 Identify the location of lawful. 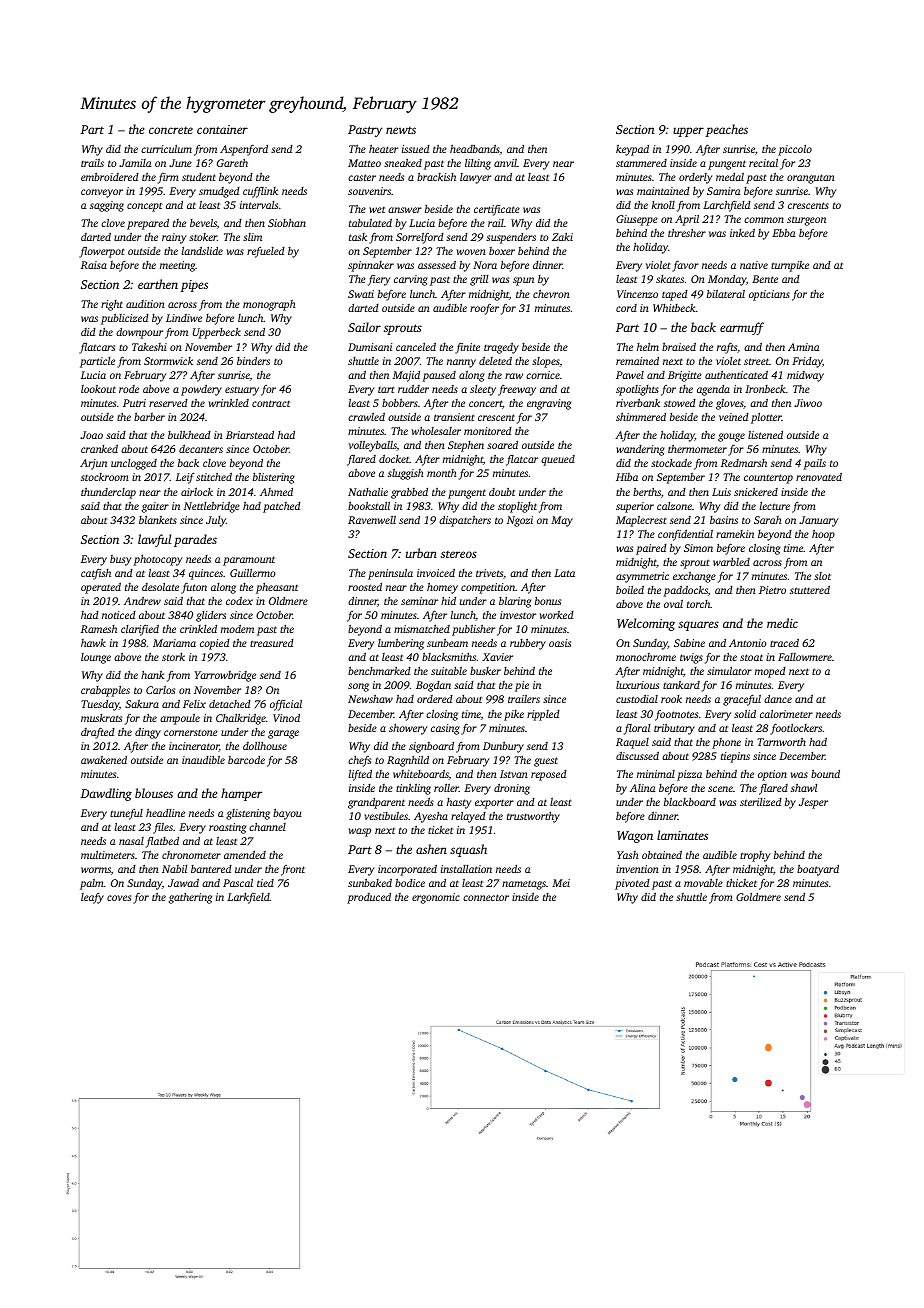
(154, 540).
